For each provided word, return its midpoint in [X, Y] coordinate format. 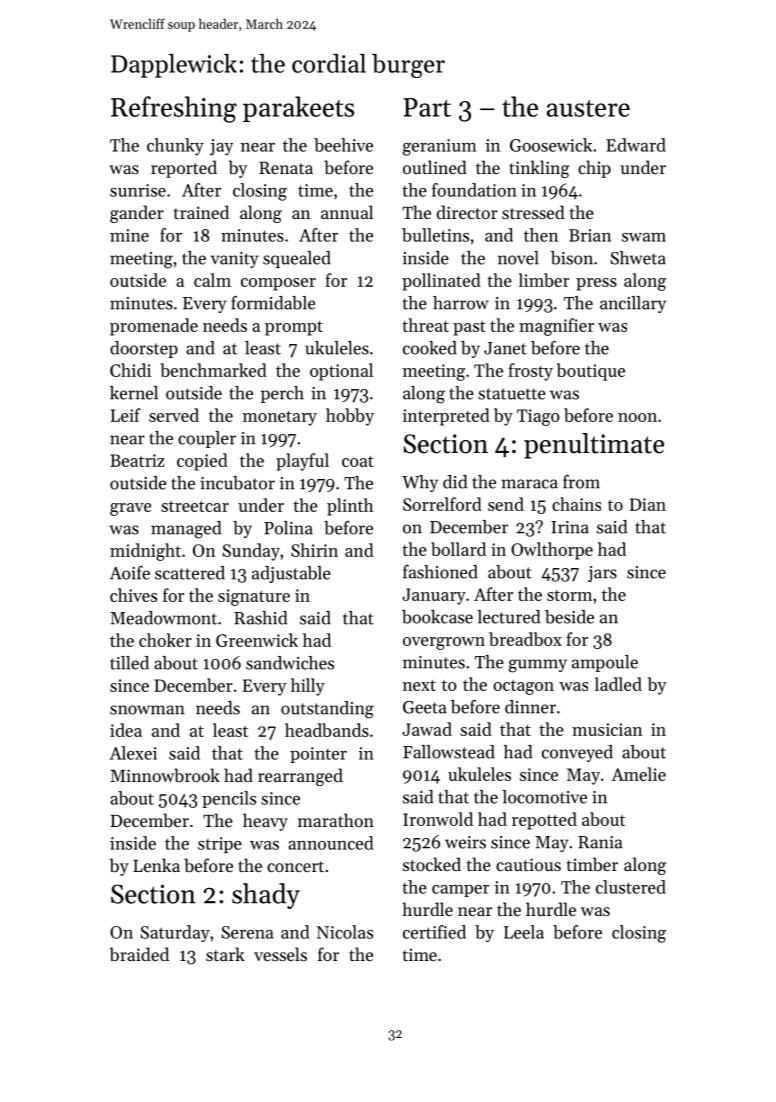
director [467, 212]
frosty [530, 372]
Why [420, 483]
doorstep [144, 349]
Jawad [427, 729]
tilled [129, 663]
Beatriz [137, 460]
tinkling [539, 169]
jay [221, 147]
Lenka [156, 865]
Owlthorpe [552, 551]
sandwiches [290, 663]
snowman [147, 710]
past [469, 328]
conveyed [577, 753]
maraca [529, 484]
